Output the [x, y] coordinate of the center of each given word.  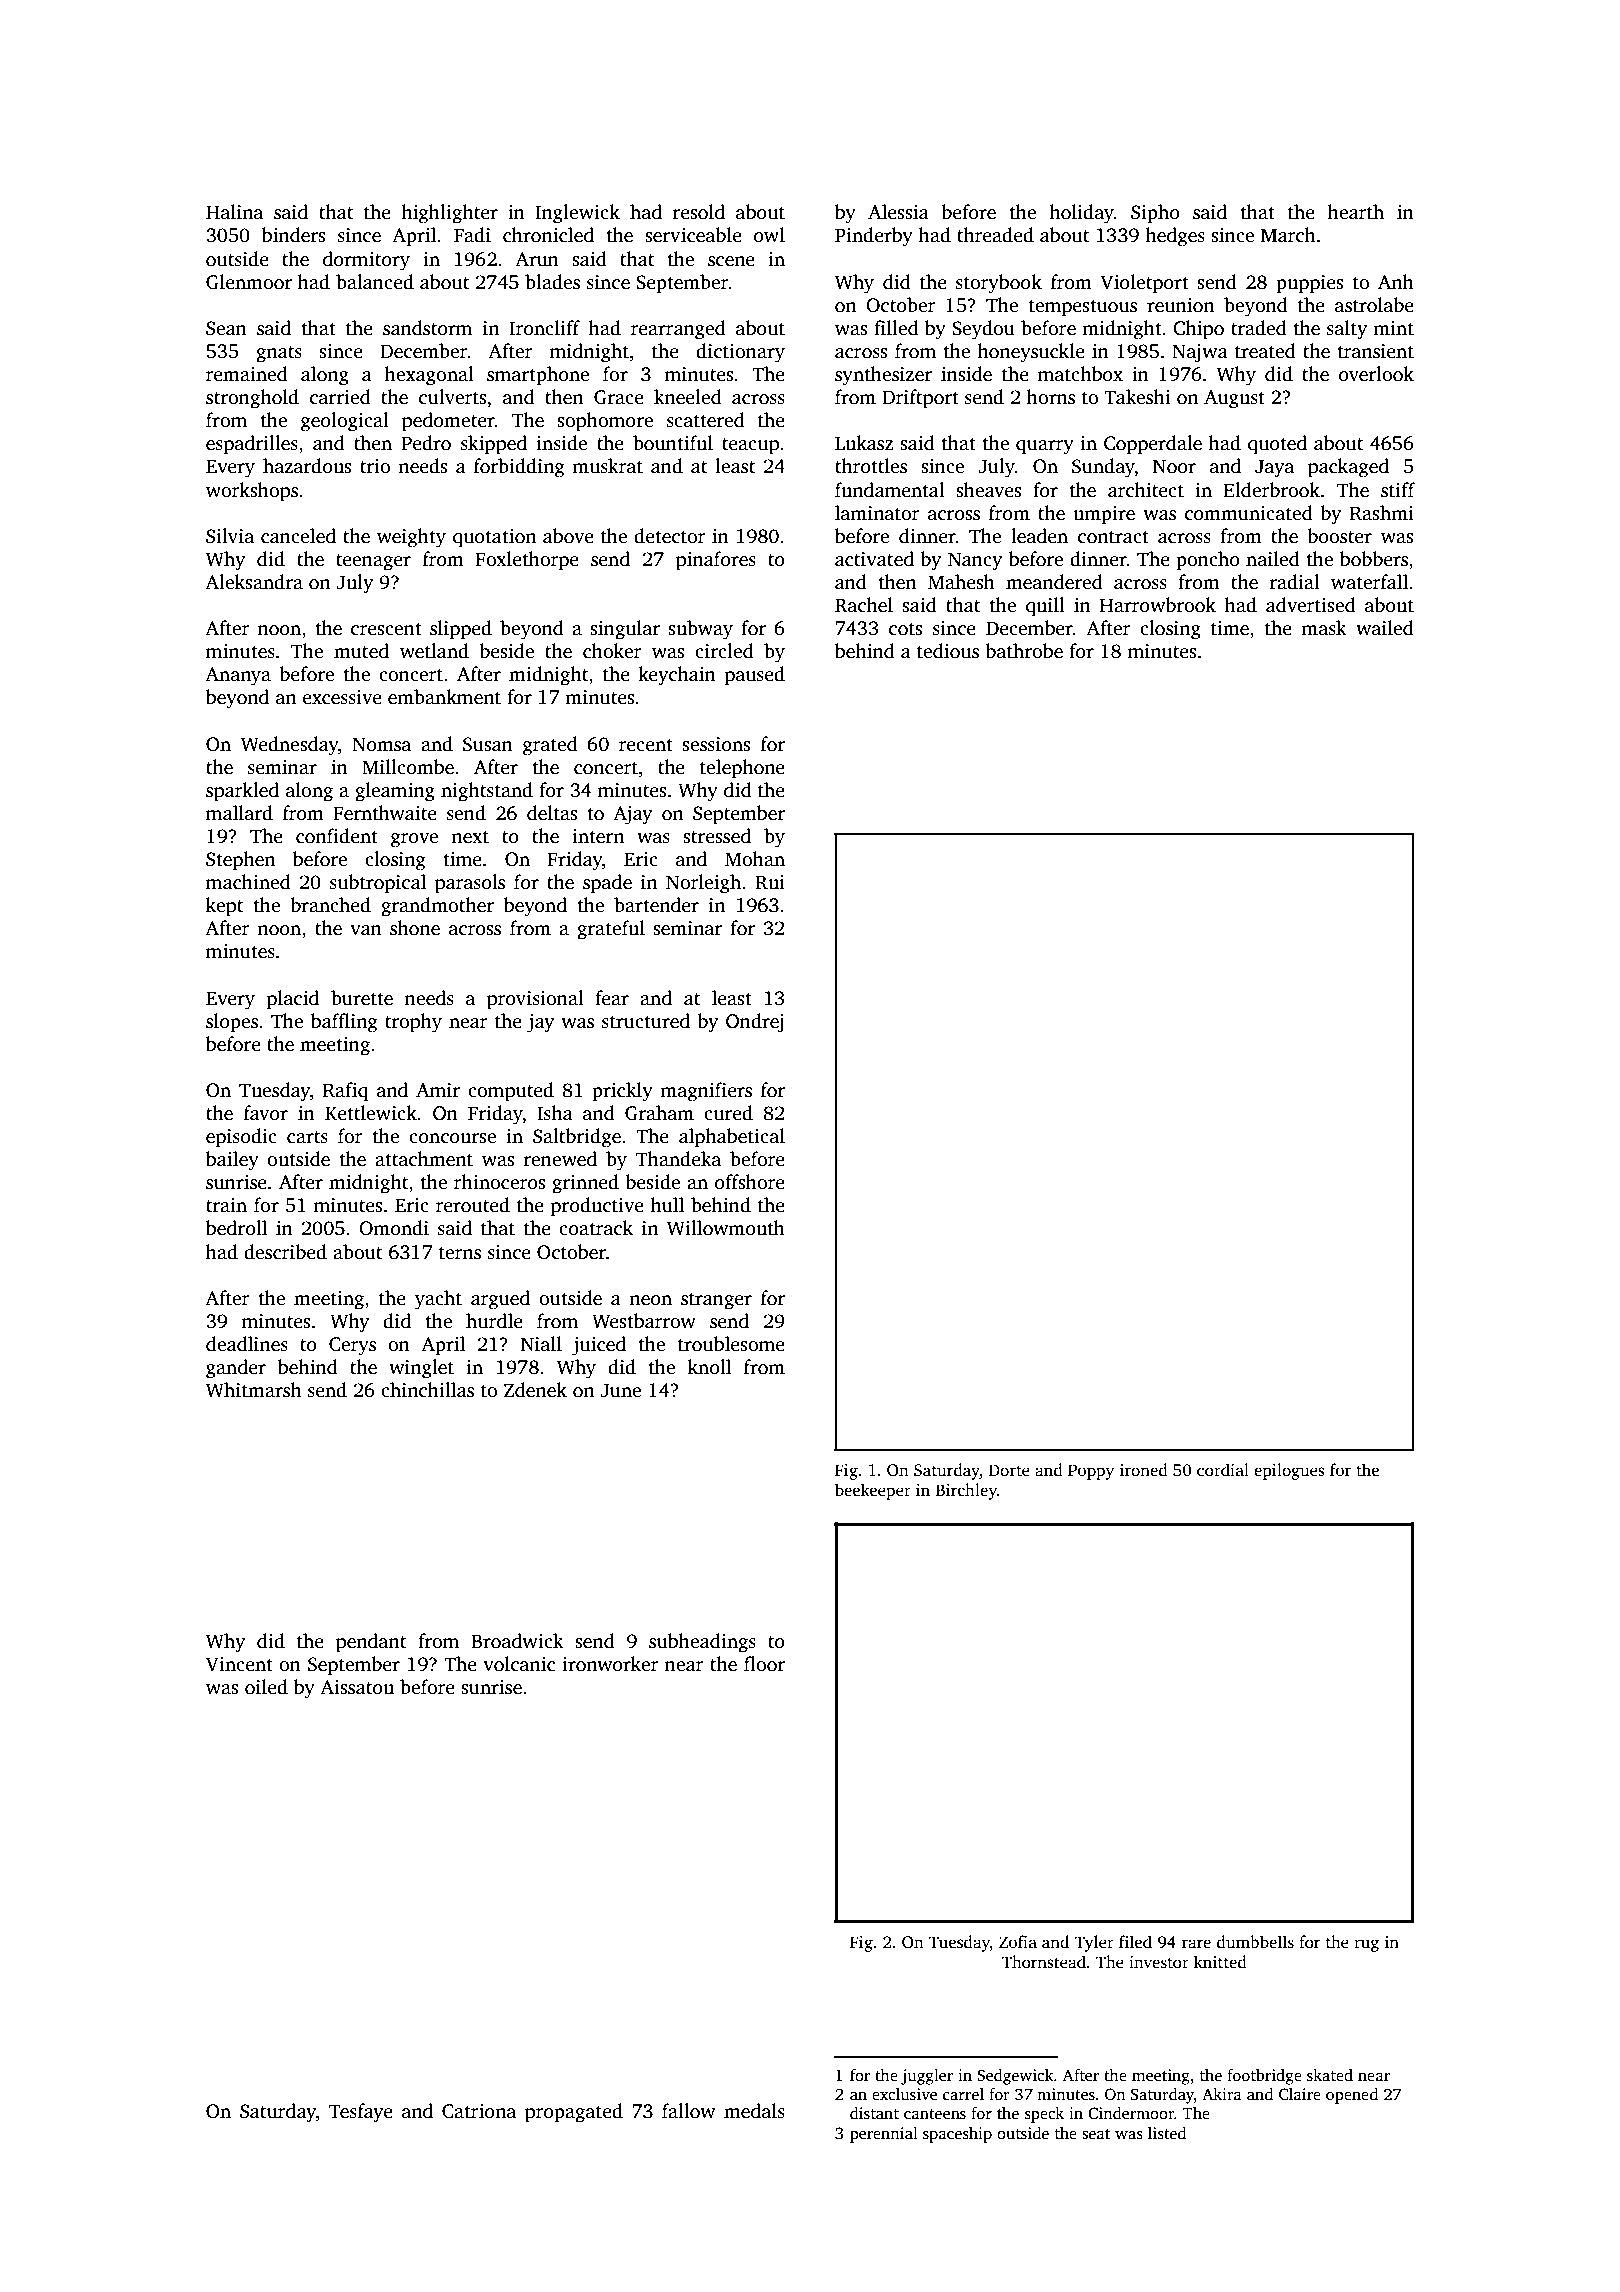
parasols [470, 884]
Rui [770, 882]
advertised [1311, 605]
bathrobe [1024, 651]
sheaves [988, 490]
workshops [252, 492]
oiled [266, 1687]
